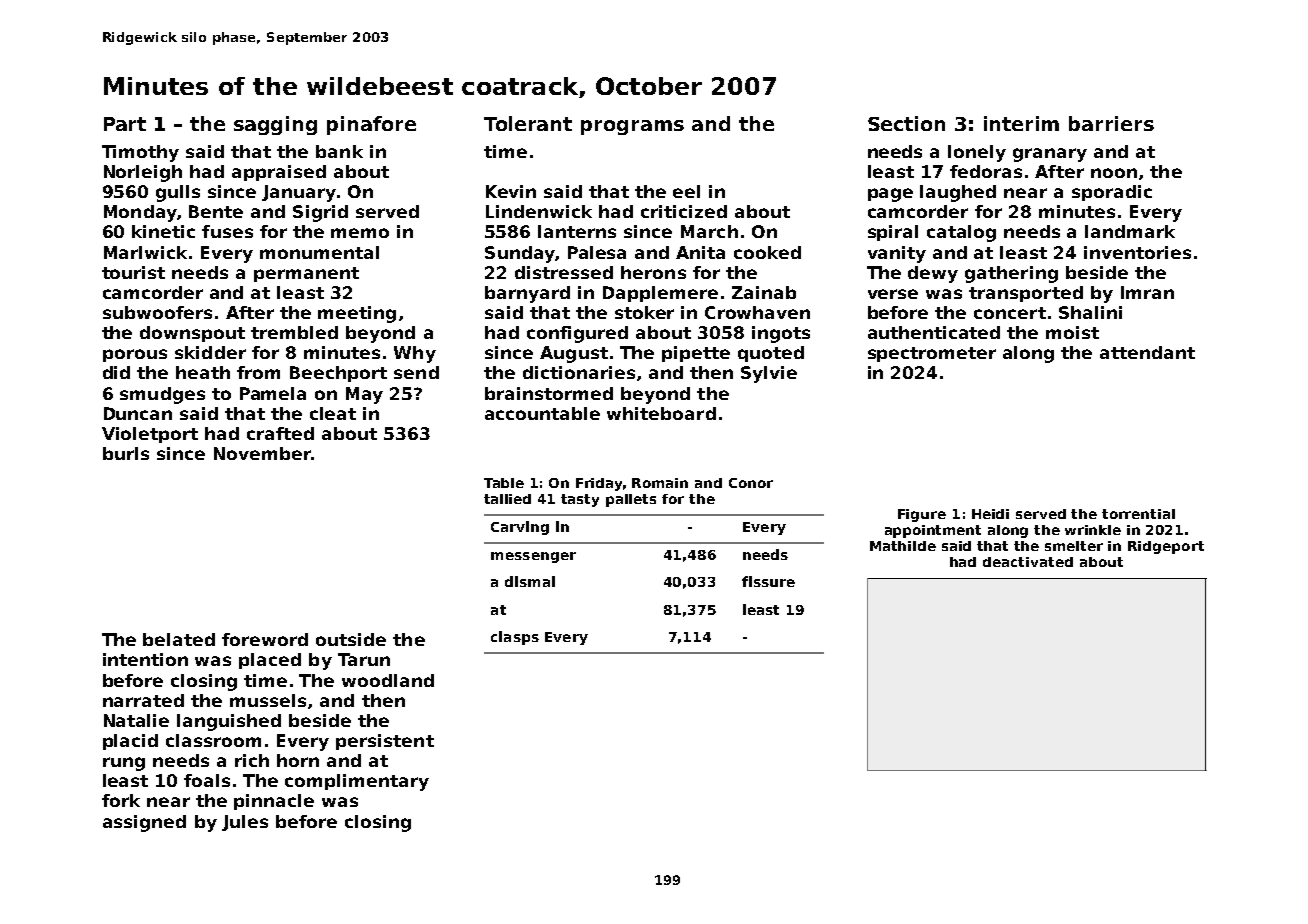  What do you see at coordinates (357, 782) in the screenshot?
I see `complimentary` at bounding box center [357, 782].
